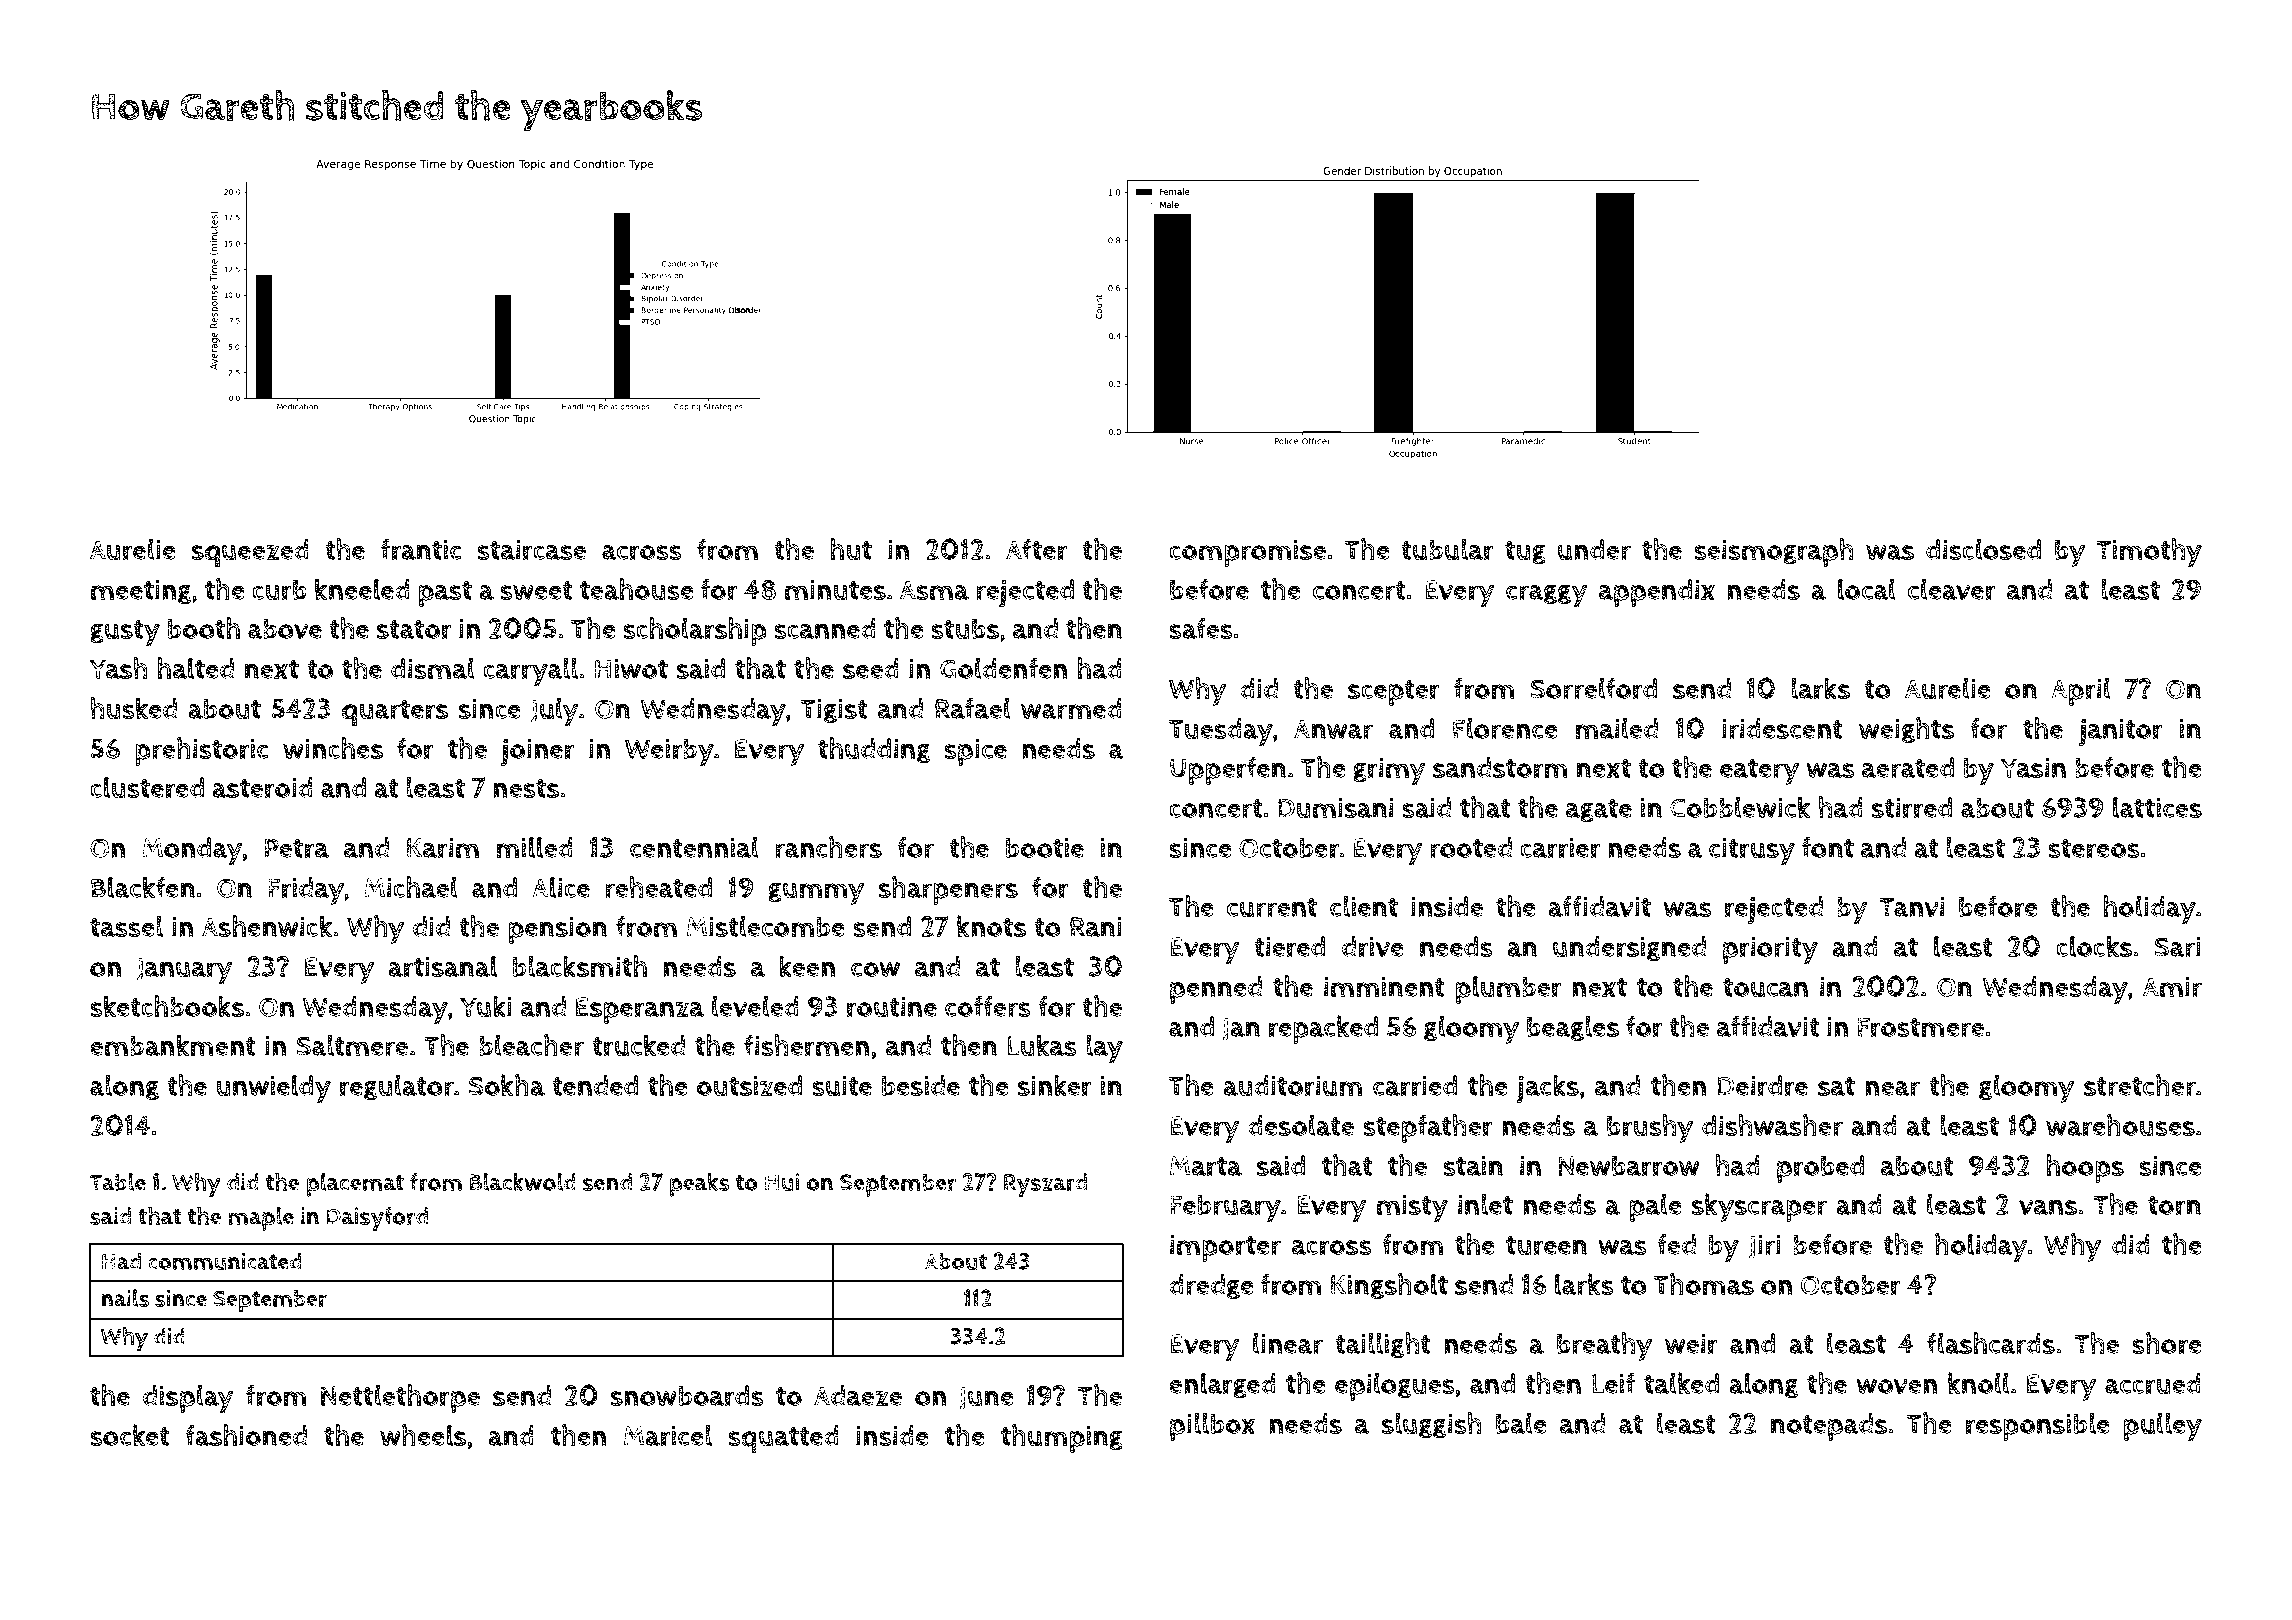 The height and width of the screenshot is (1620, 2292). I want to click on blacksmith, so click(580, 966).
